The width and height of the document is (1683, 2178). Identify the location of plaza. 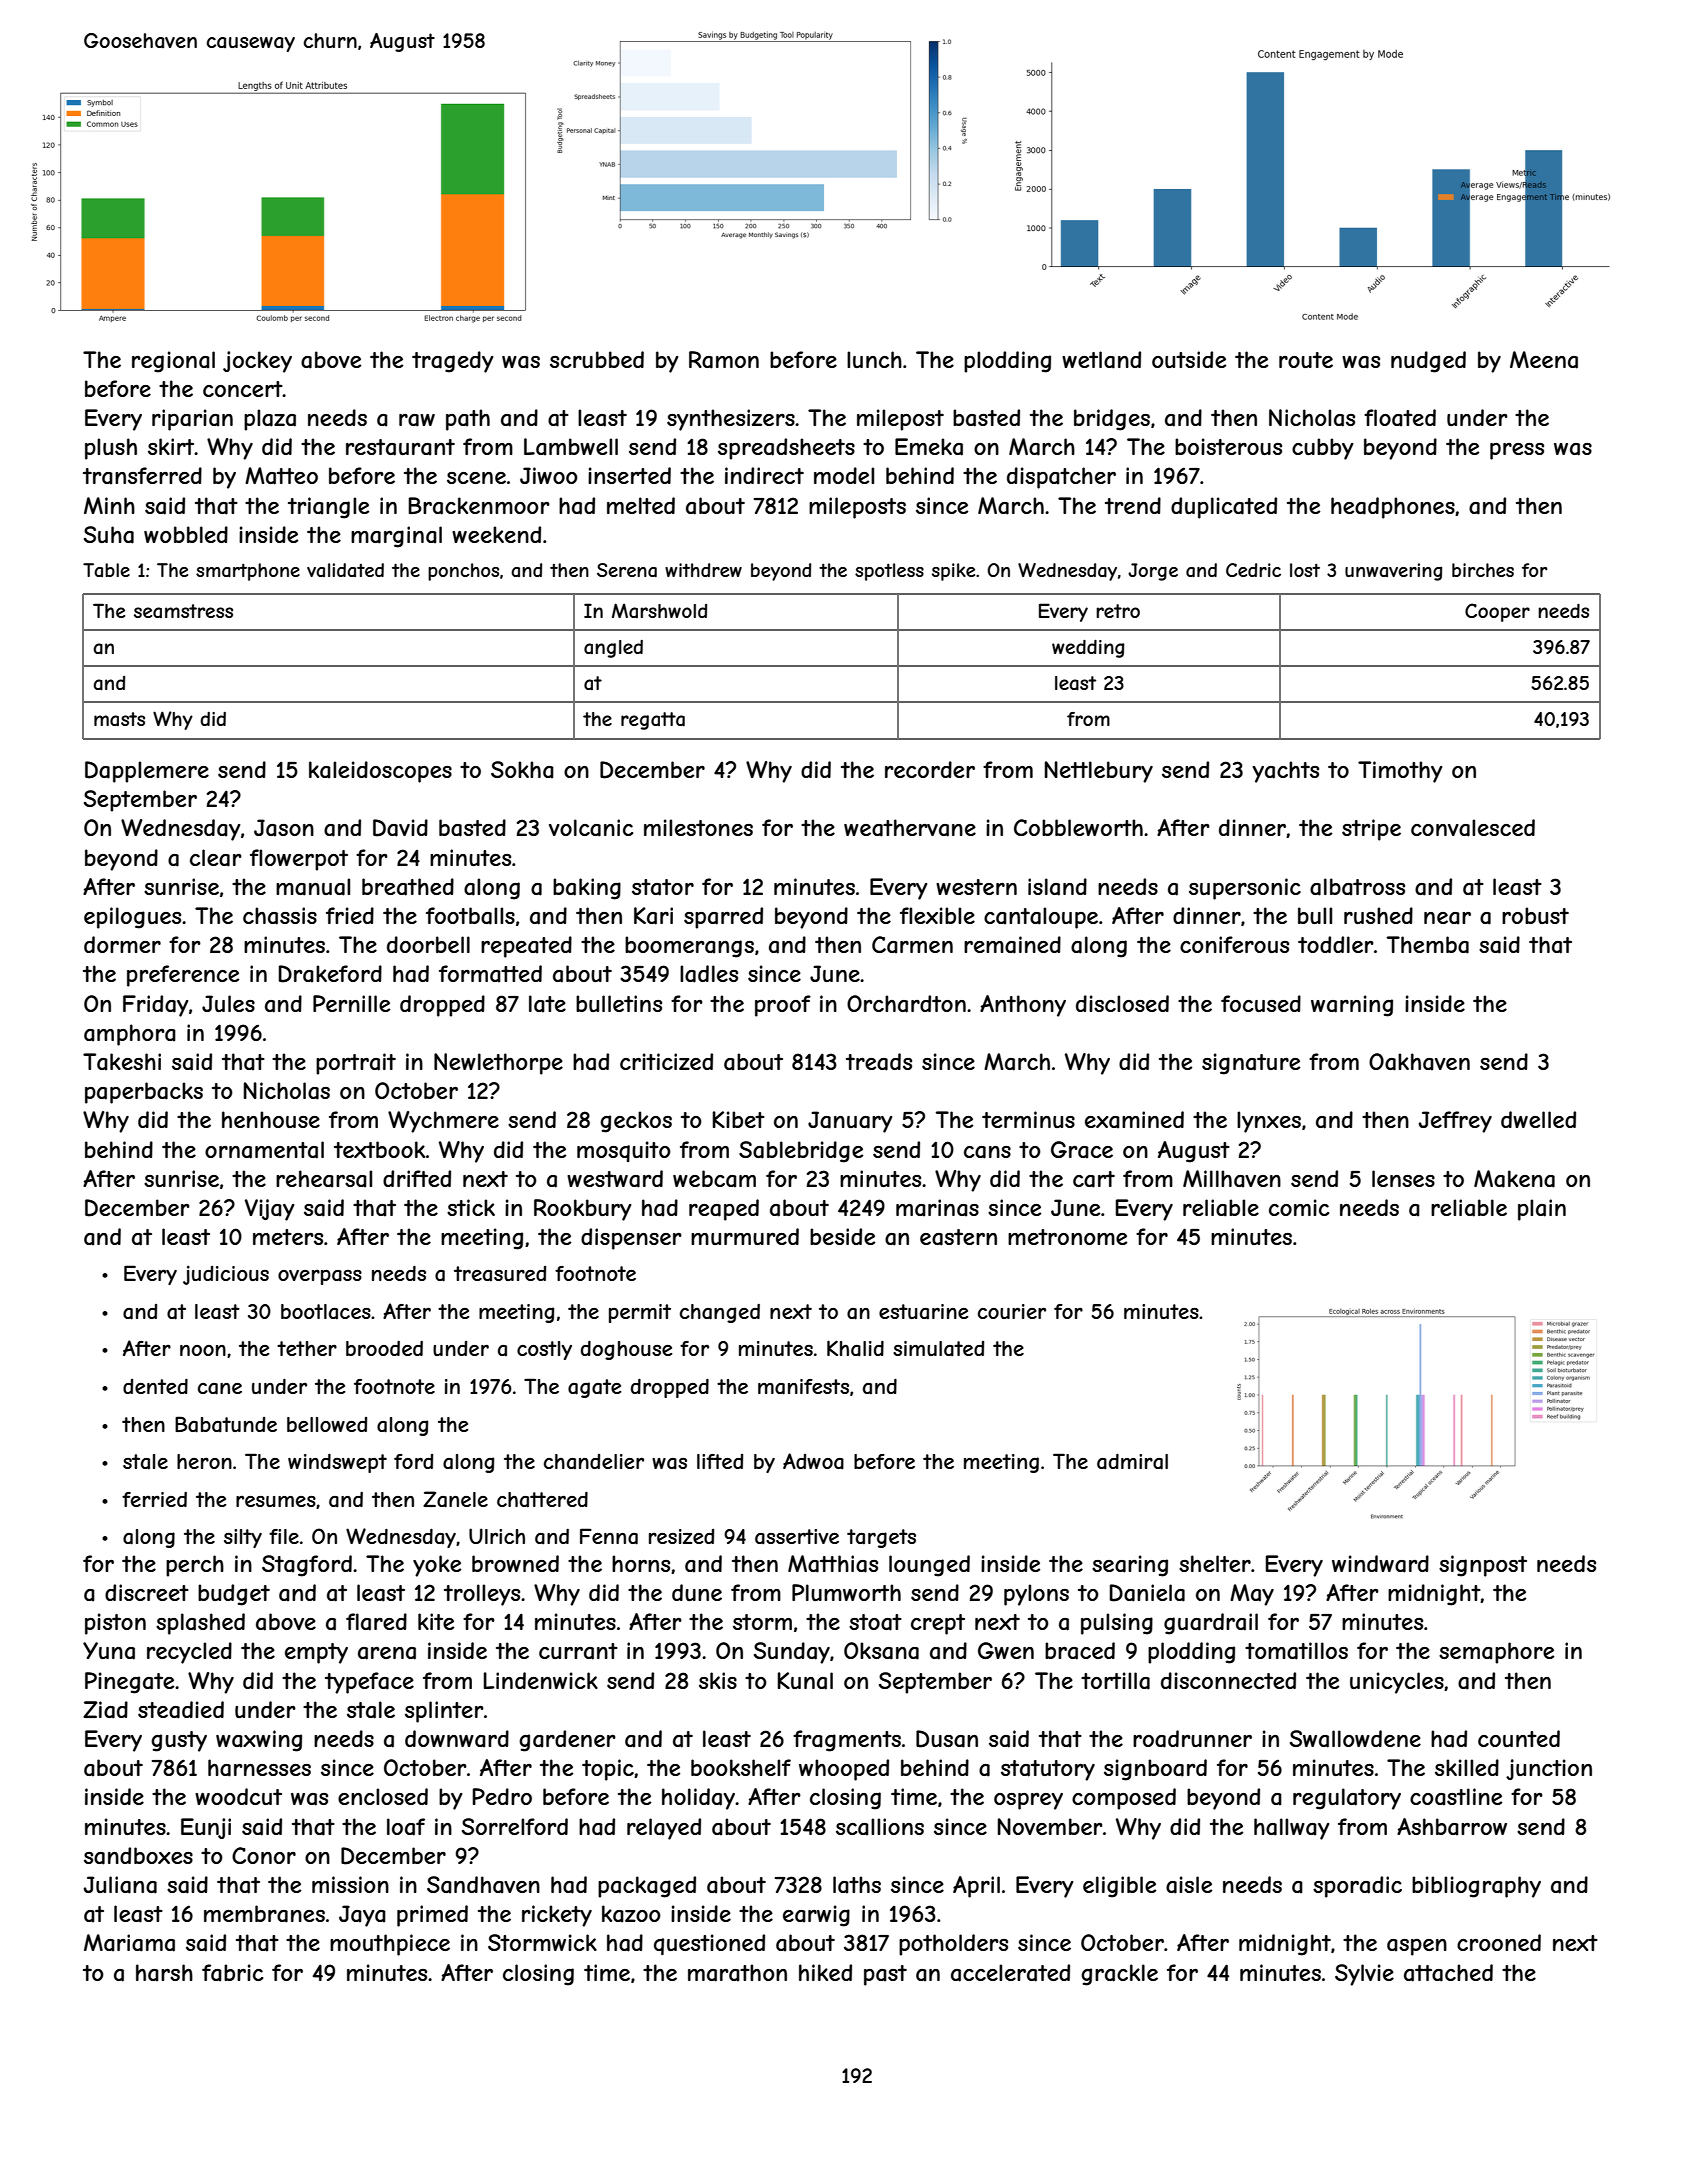
(270, 420).
